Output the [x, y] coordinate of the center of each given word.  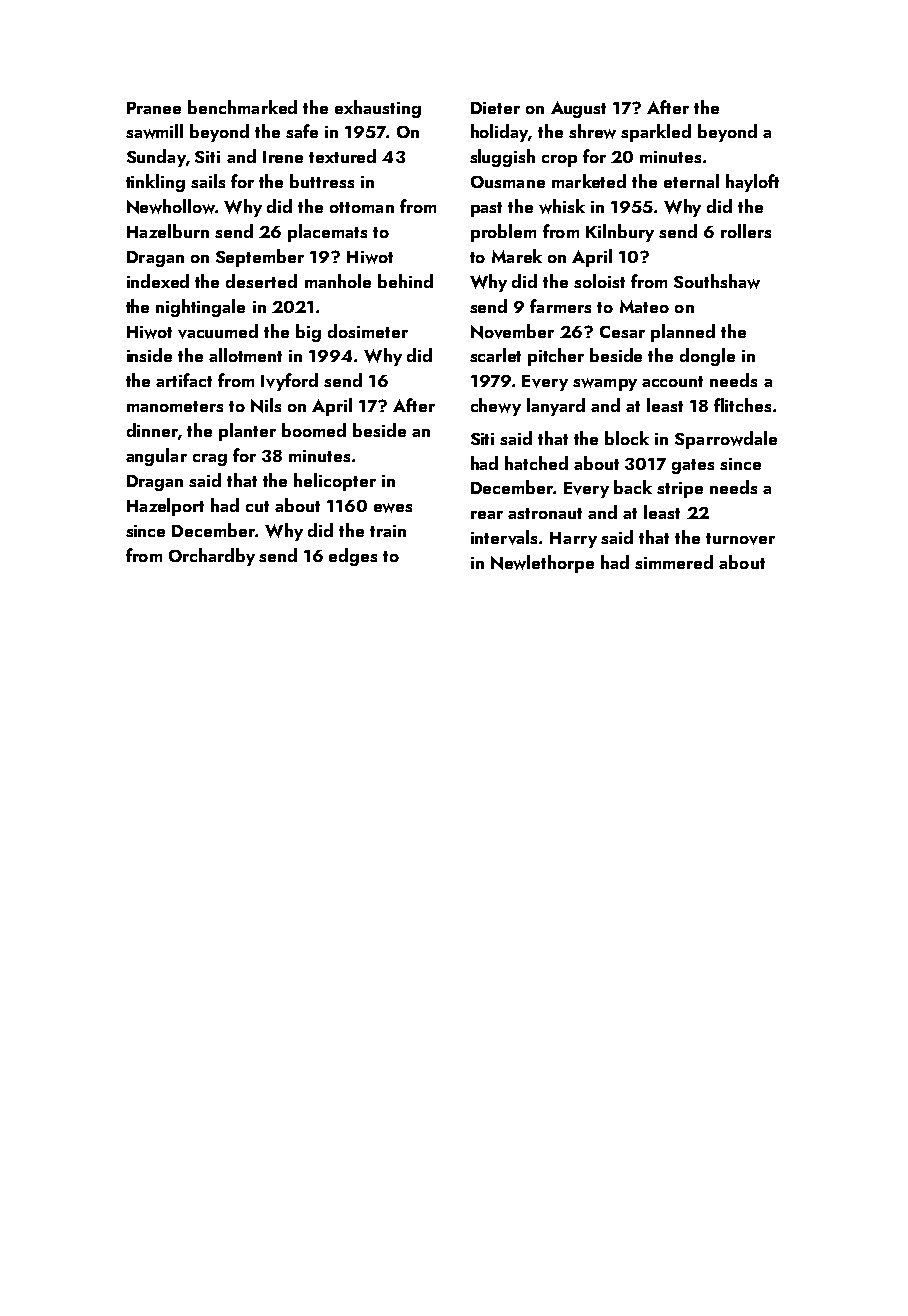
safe [302, 131]
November [512, 331]
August [578, 109]
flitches [742, 405]
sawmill [154, 131]
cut [257, 506]
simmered [674, 562]
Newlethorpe [542, 564]
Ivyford [289, 382]
